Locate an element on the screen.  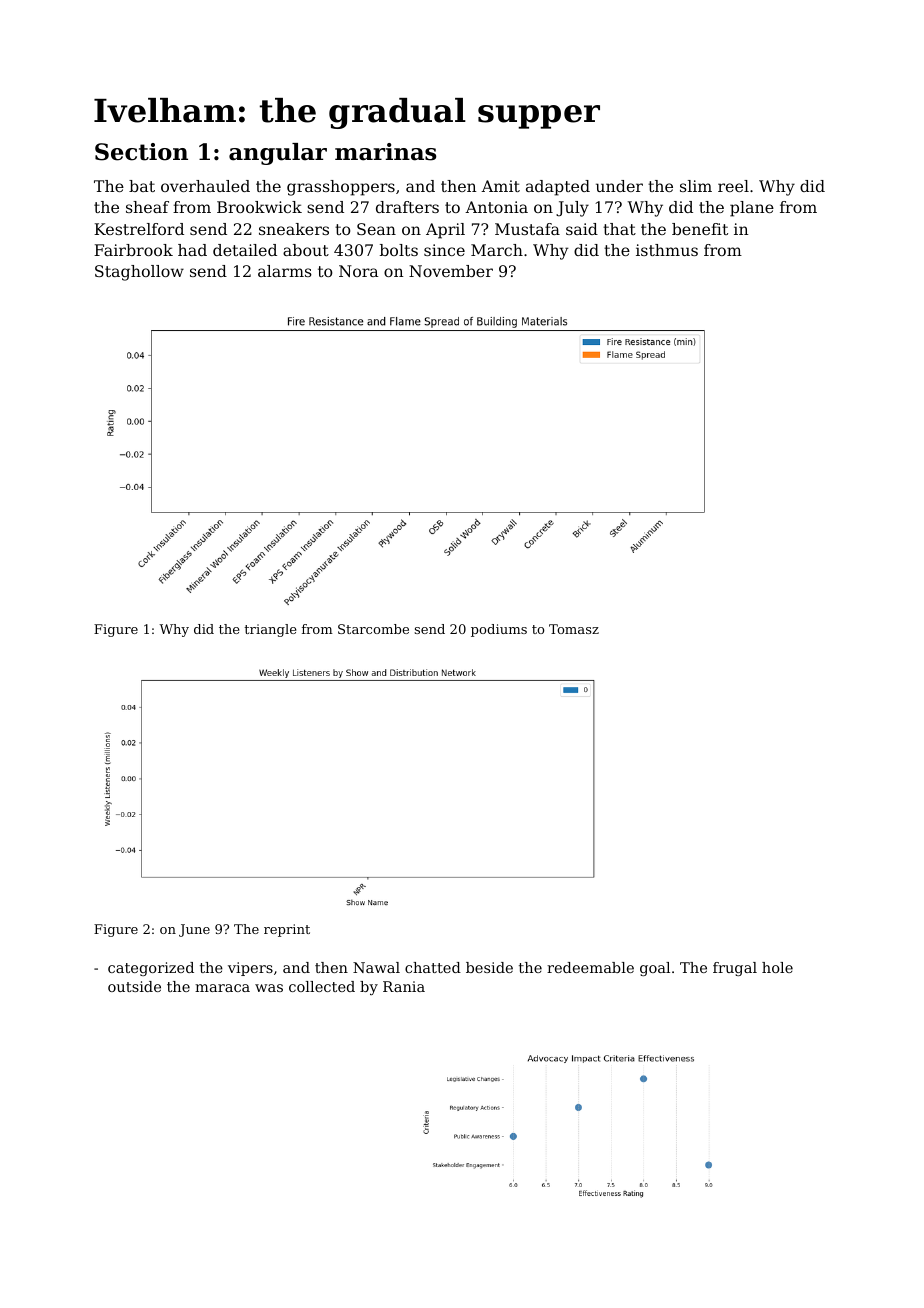
categorized is located at coordinates (151, 969).
